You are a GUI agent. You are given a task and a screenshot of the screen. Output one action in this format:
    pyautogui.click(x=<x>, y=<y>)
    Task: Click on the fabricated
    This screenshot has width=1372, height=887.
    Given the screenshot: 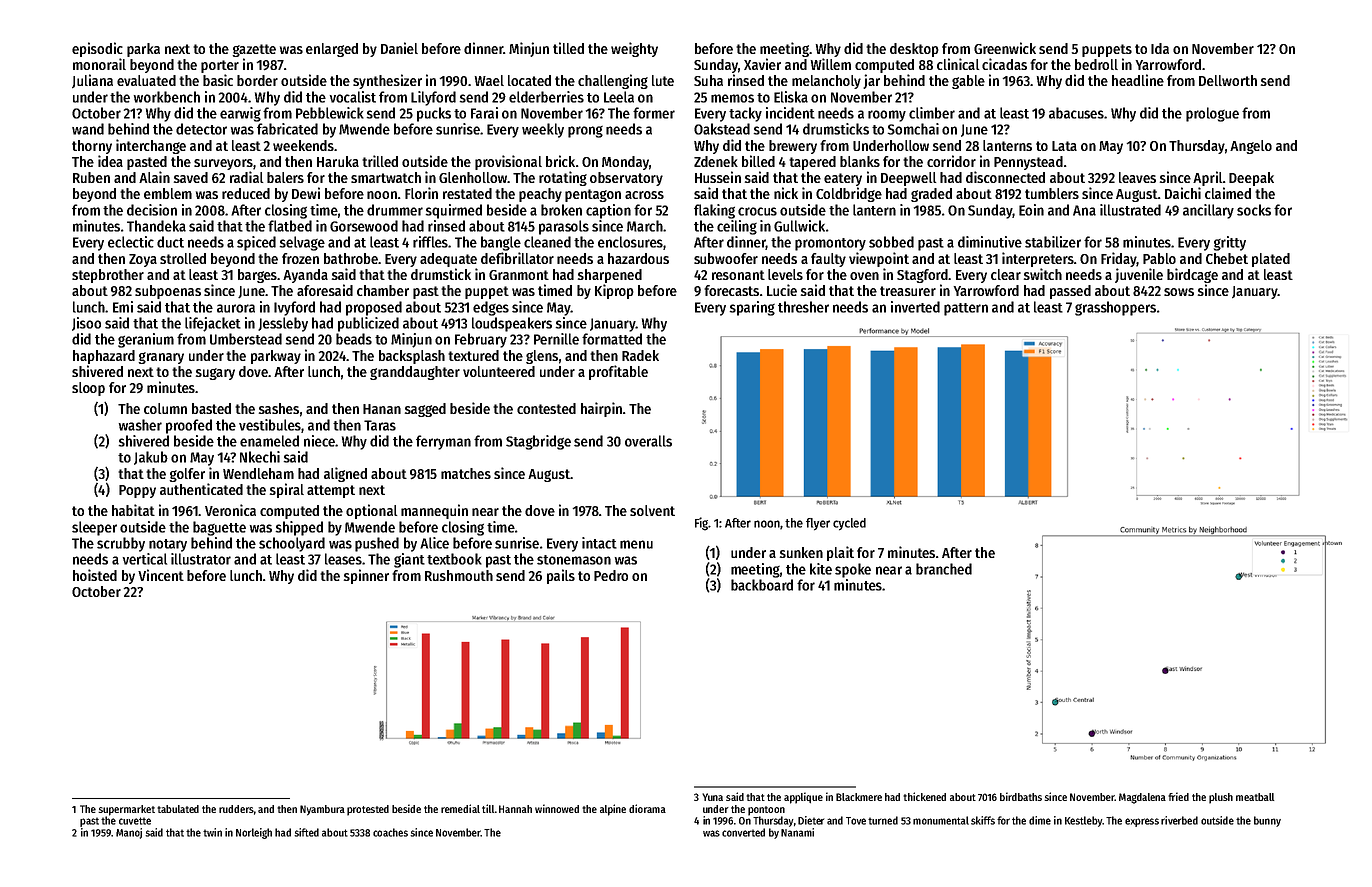 What is the action you would take?
    pyautogui.click(x=287, y=129)
